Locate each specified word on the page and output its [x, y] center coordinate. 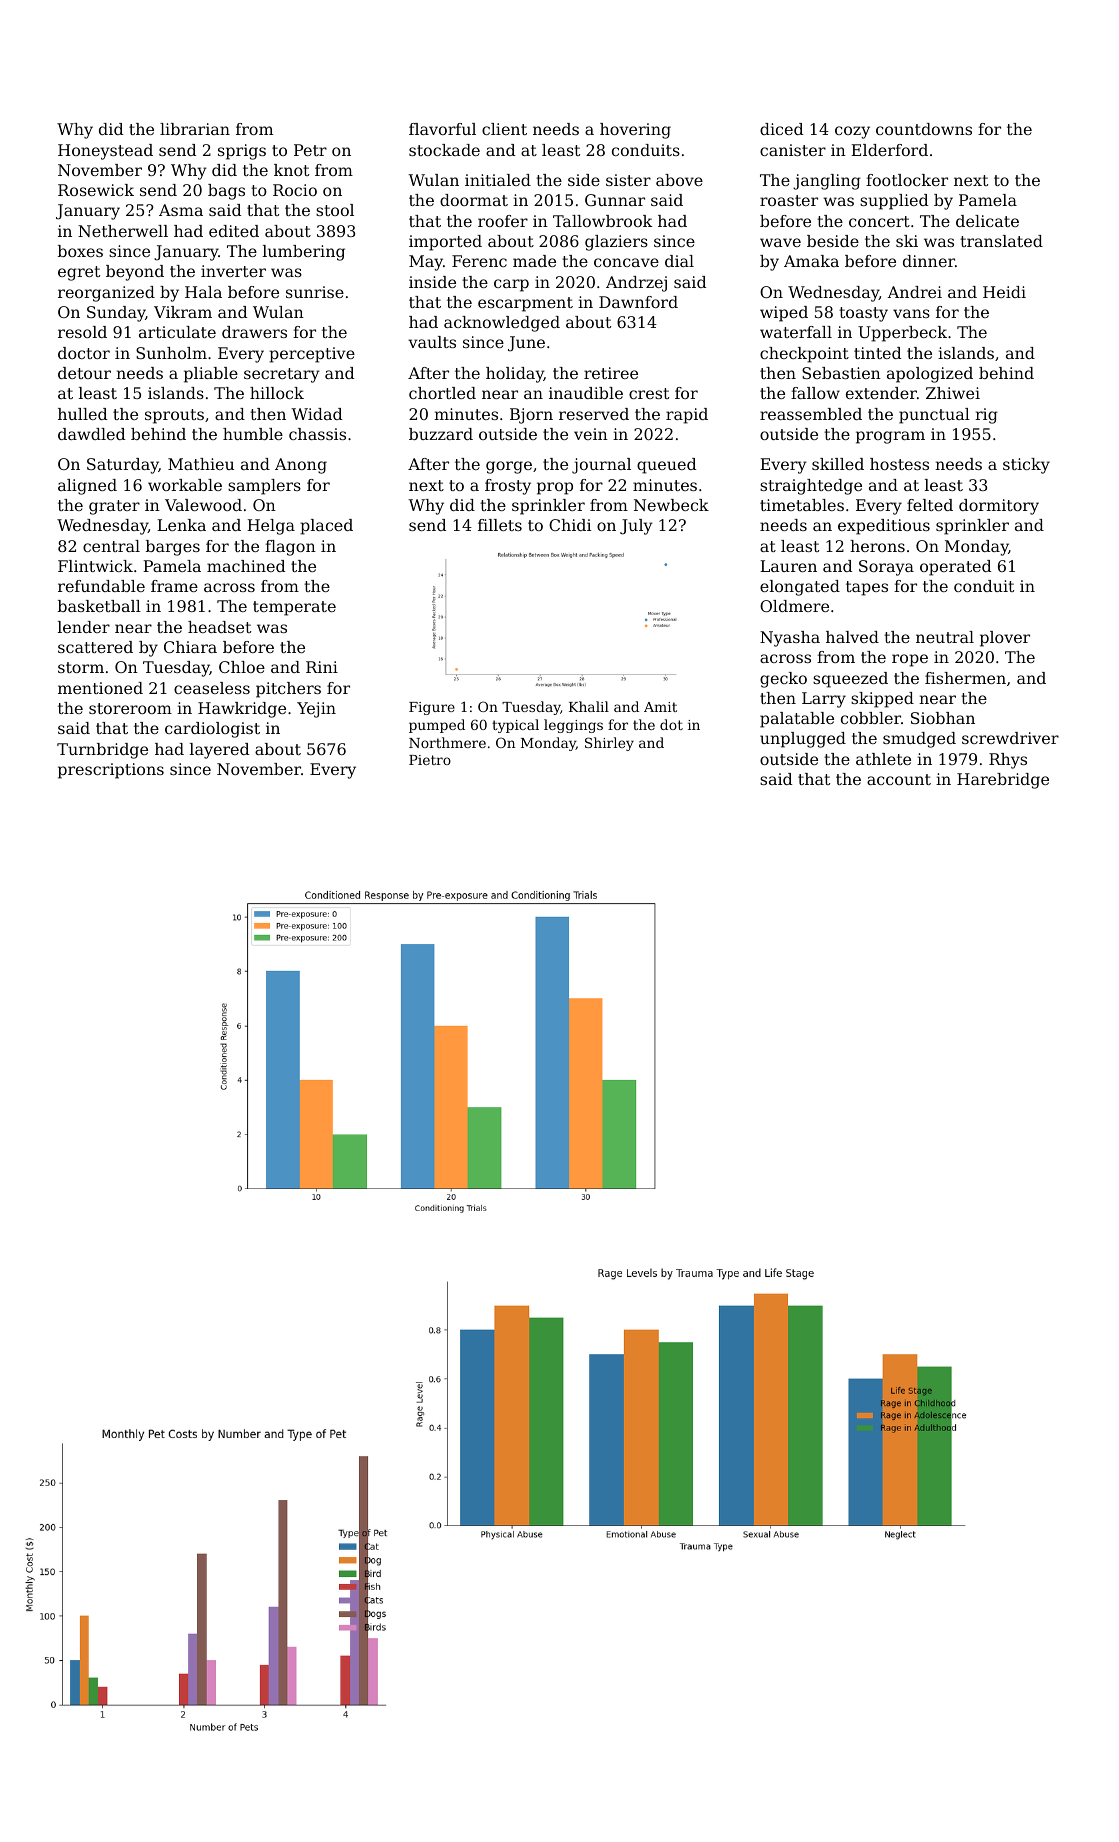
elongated [800, 588]
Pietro [430, 760]
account [899, 779]
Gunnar [615, 200]
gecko [783, 680]
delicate [987, 221]
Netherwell [123, 231]
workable [185, 485]
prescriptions [111, 771]
